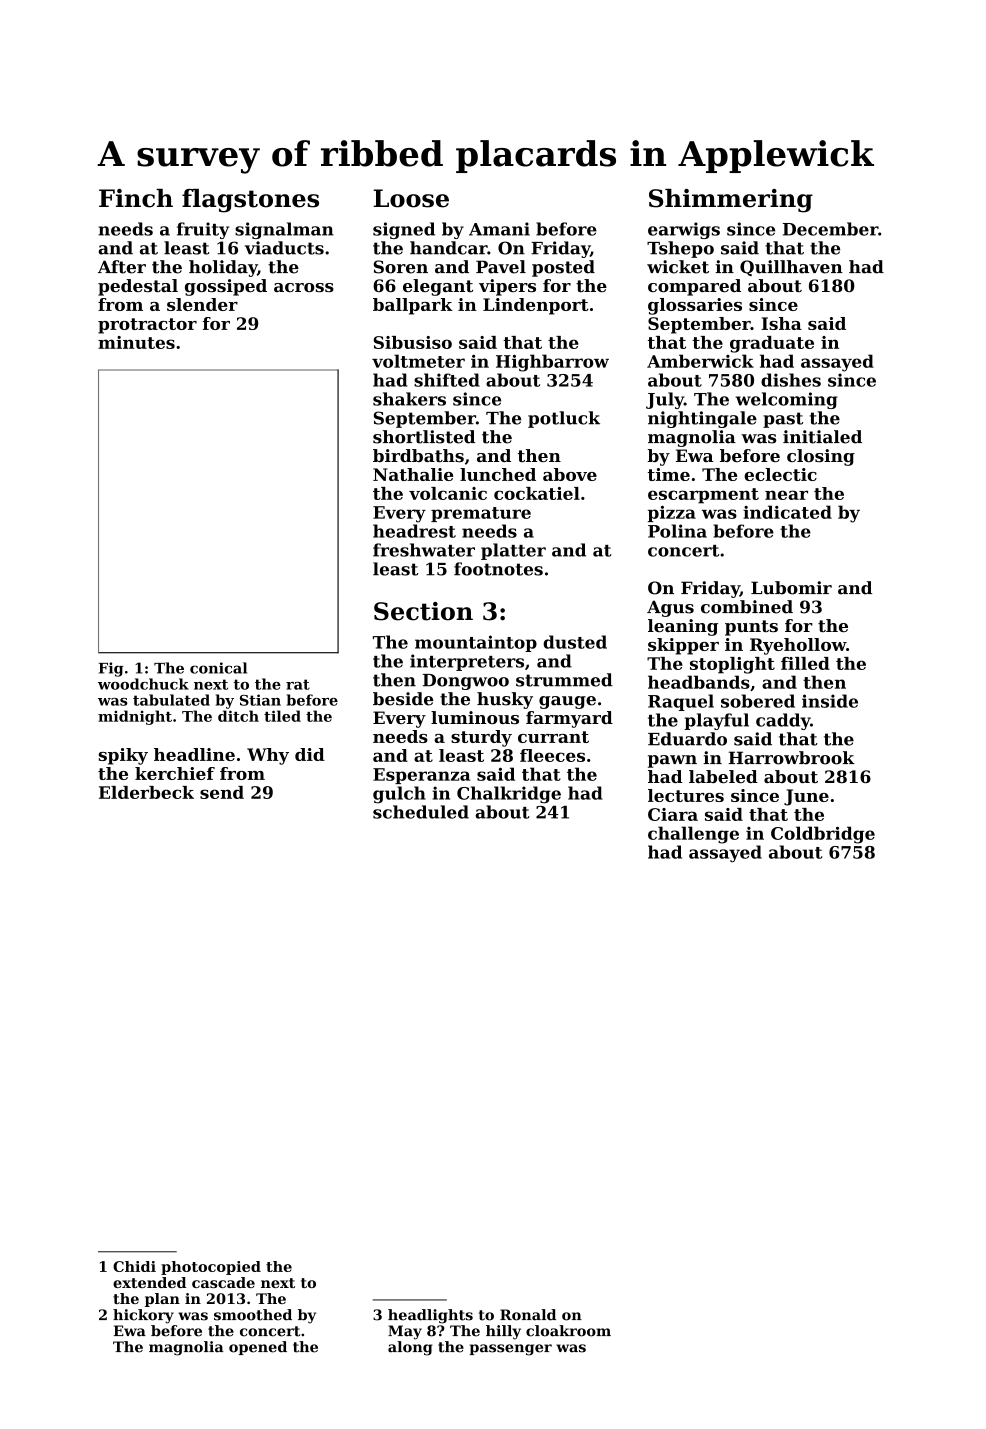 The width and height of the page is (986, 1429). What do you see at coordinates (830, 701) in the page?
I see `inside` at bounding box center [830, 701].
